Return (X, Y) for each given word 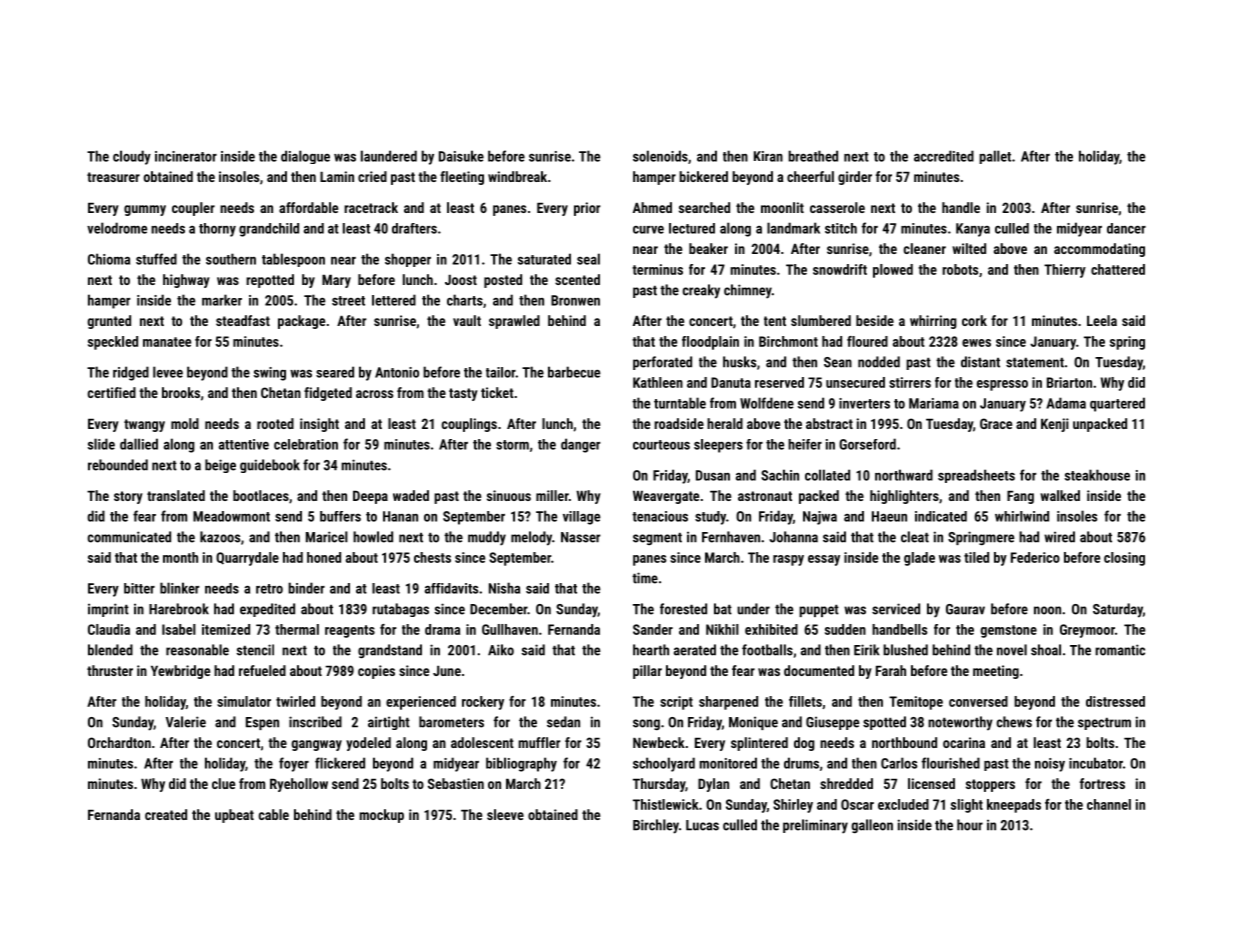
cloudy (132, 157)
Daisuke (461, 156)
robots (960, 269)
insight (319, 425)
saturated (544, 259)
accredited (944, 156)
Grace (996, 423)
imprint (108, 610)
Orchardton (119, 742)
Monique (753, 723)
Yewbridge (180, 672)
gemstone (1008, 631)
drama (442, 629)
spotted (884, 723)
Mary (336, 281)
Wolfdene (767, 403)
